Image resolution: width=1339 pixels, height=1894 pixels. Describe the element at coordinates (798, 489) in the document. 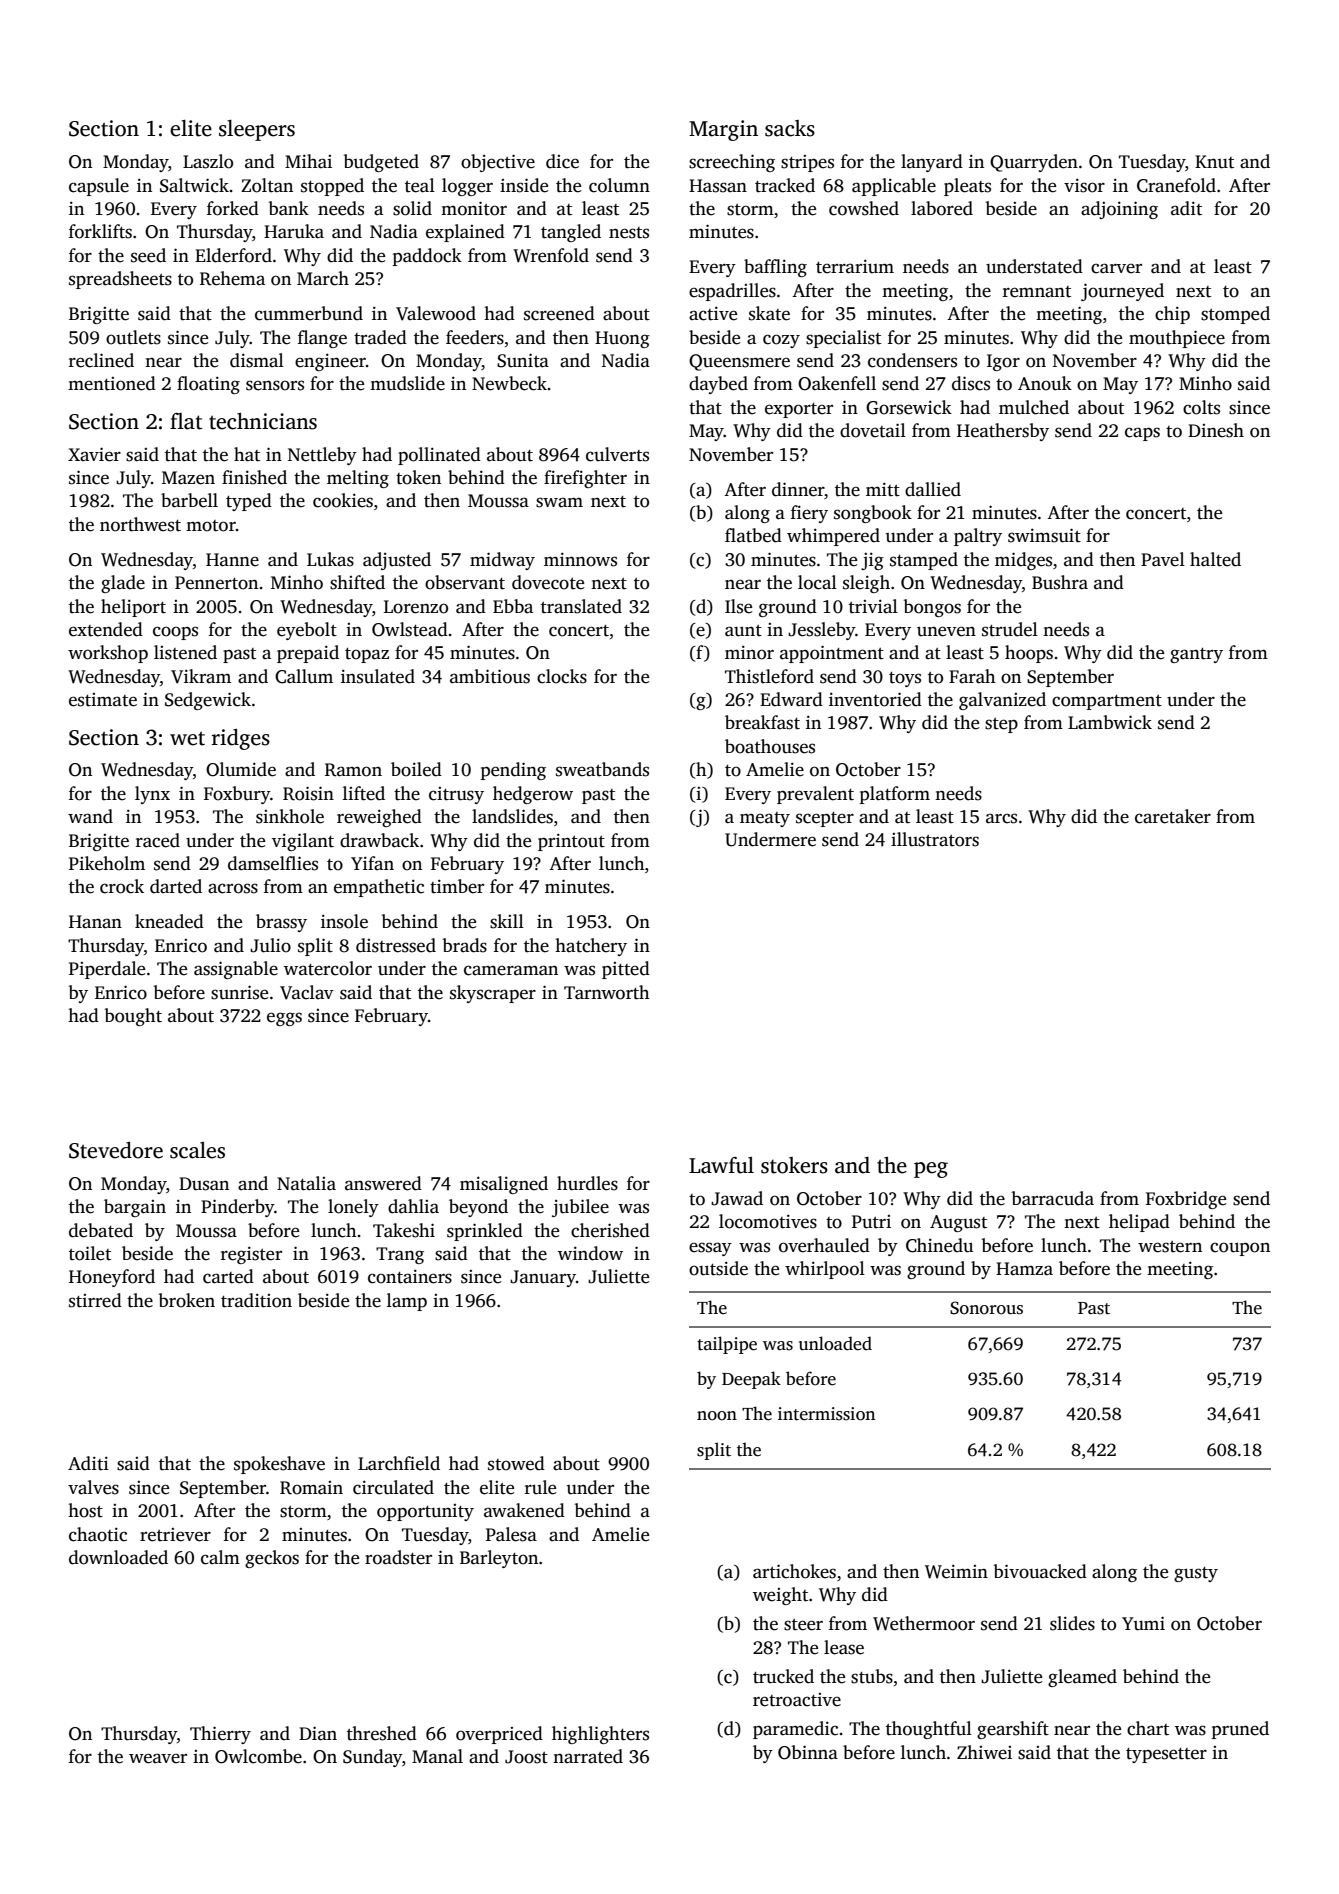

I see `dinner` at that location.
